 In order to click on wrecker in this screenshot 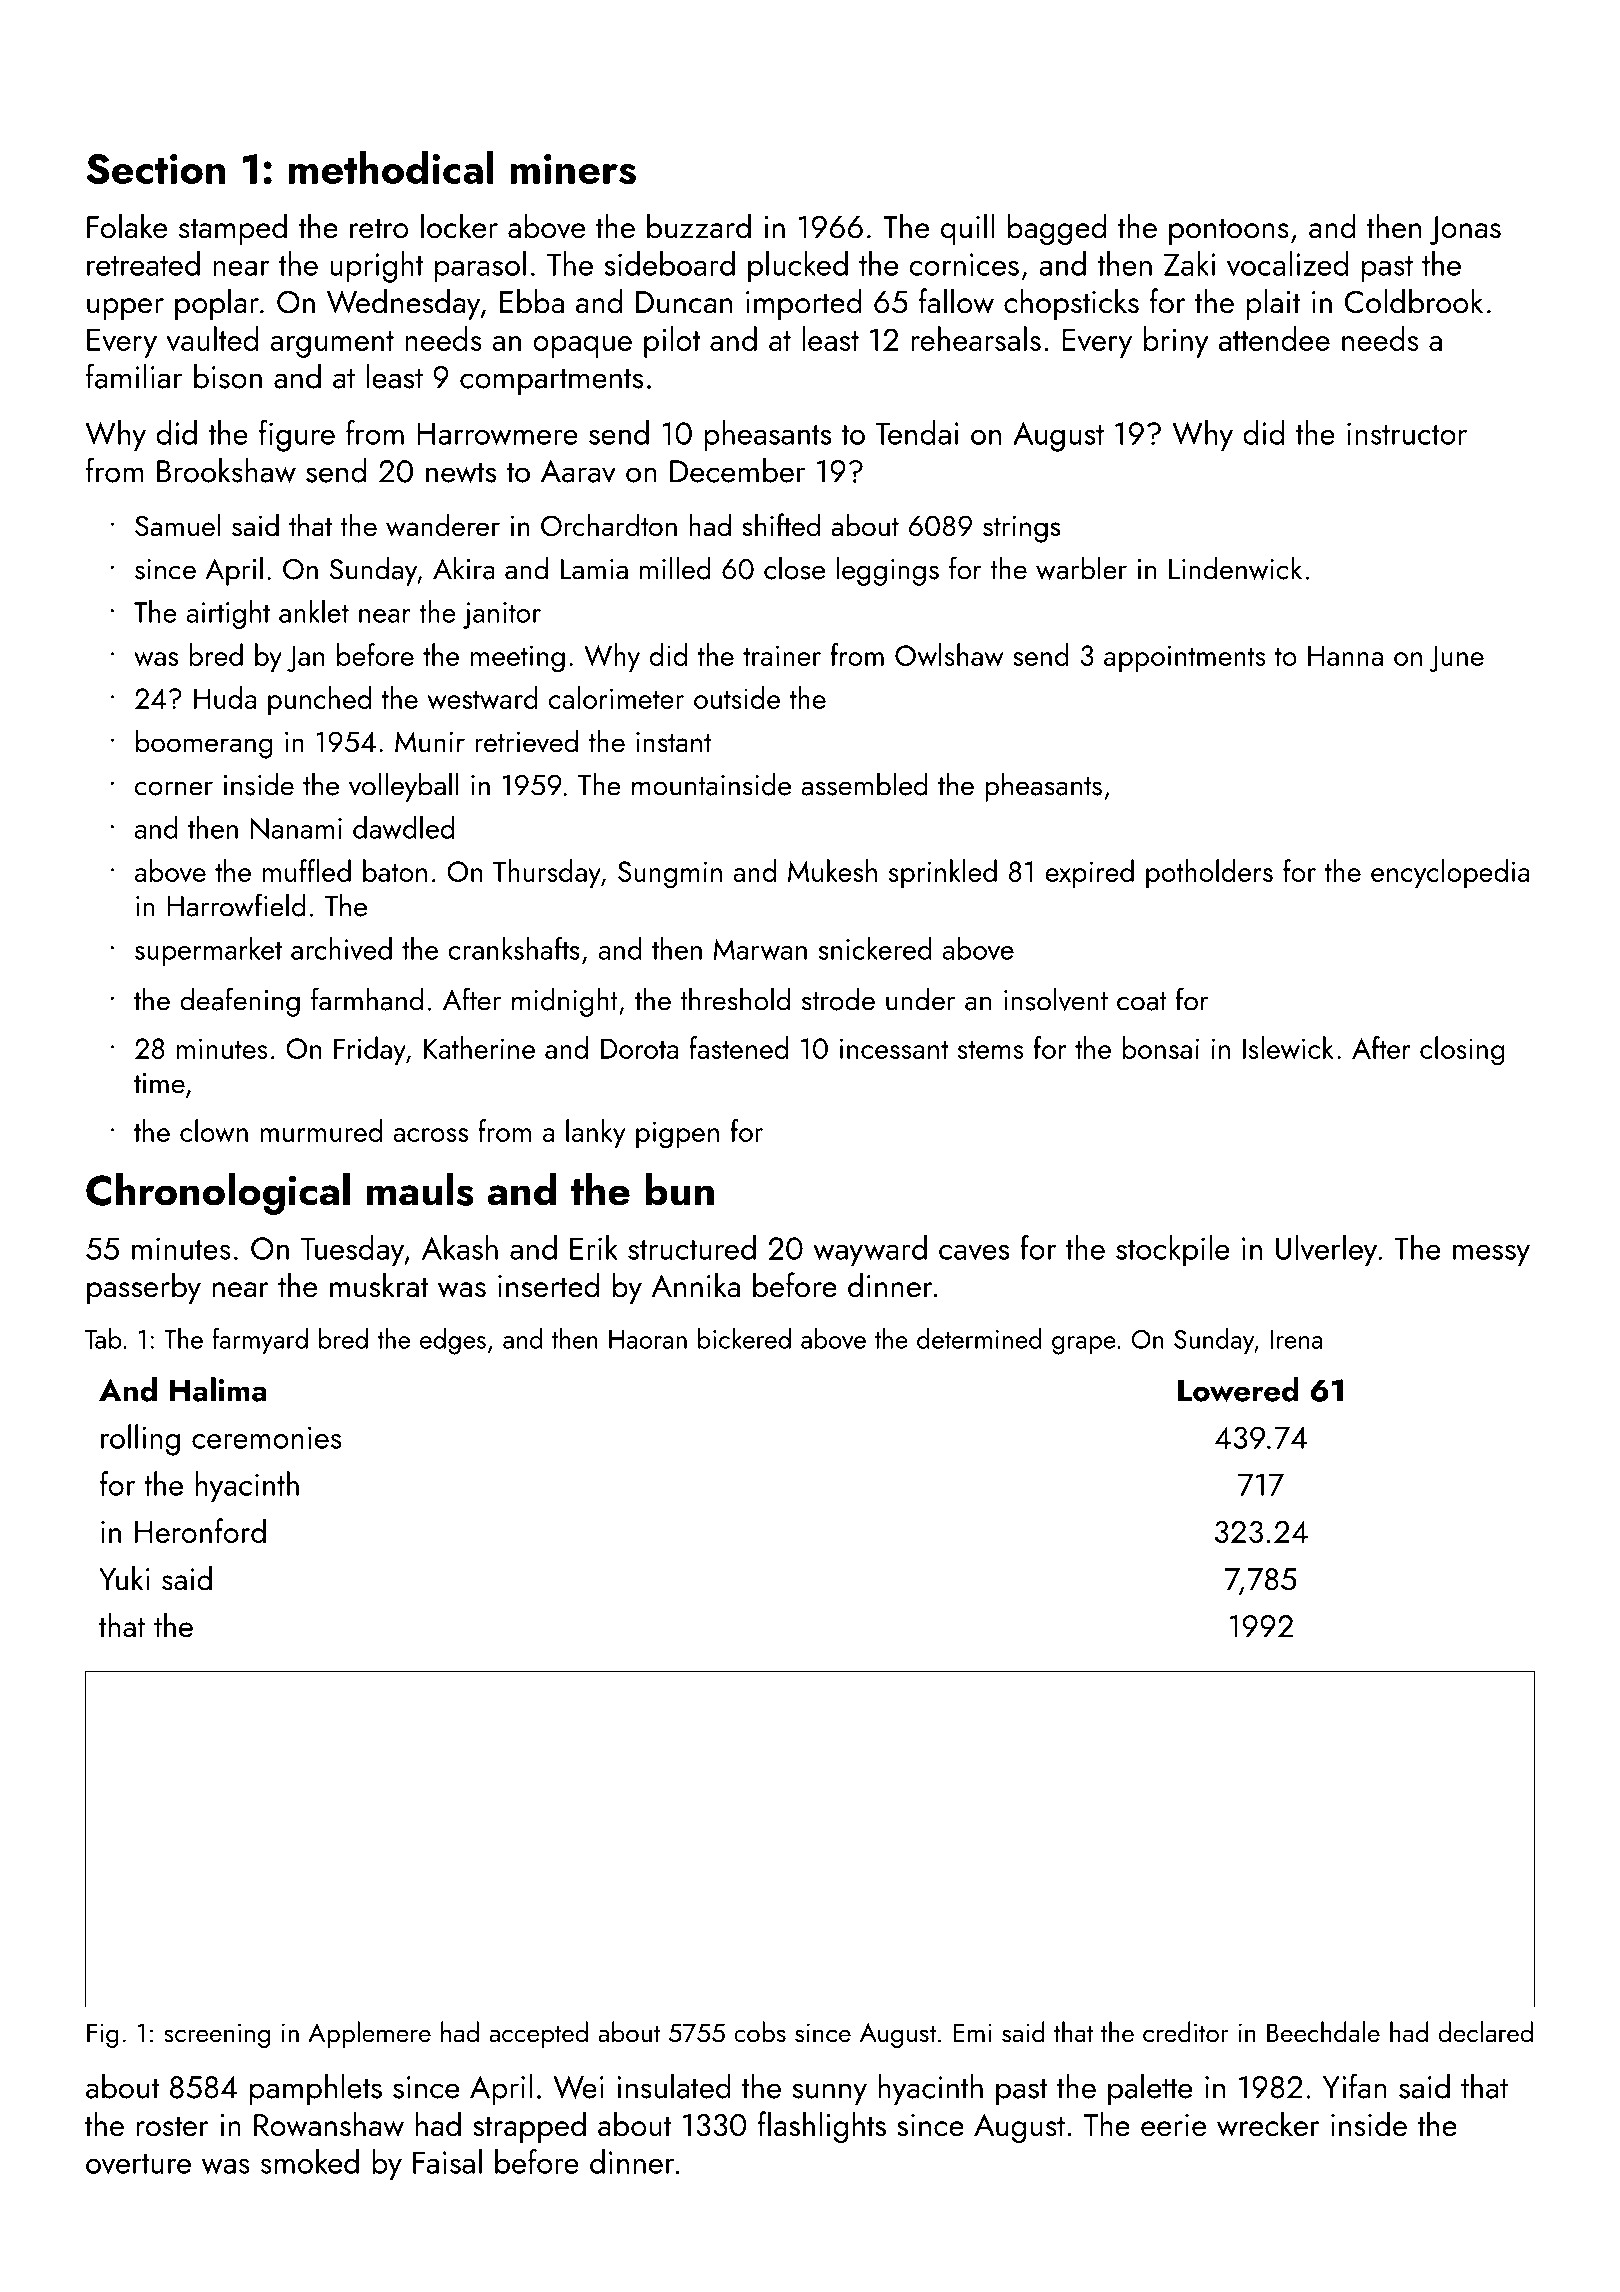, I will do `click(1268, 2124)`.
